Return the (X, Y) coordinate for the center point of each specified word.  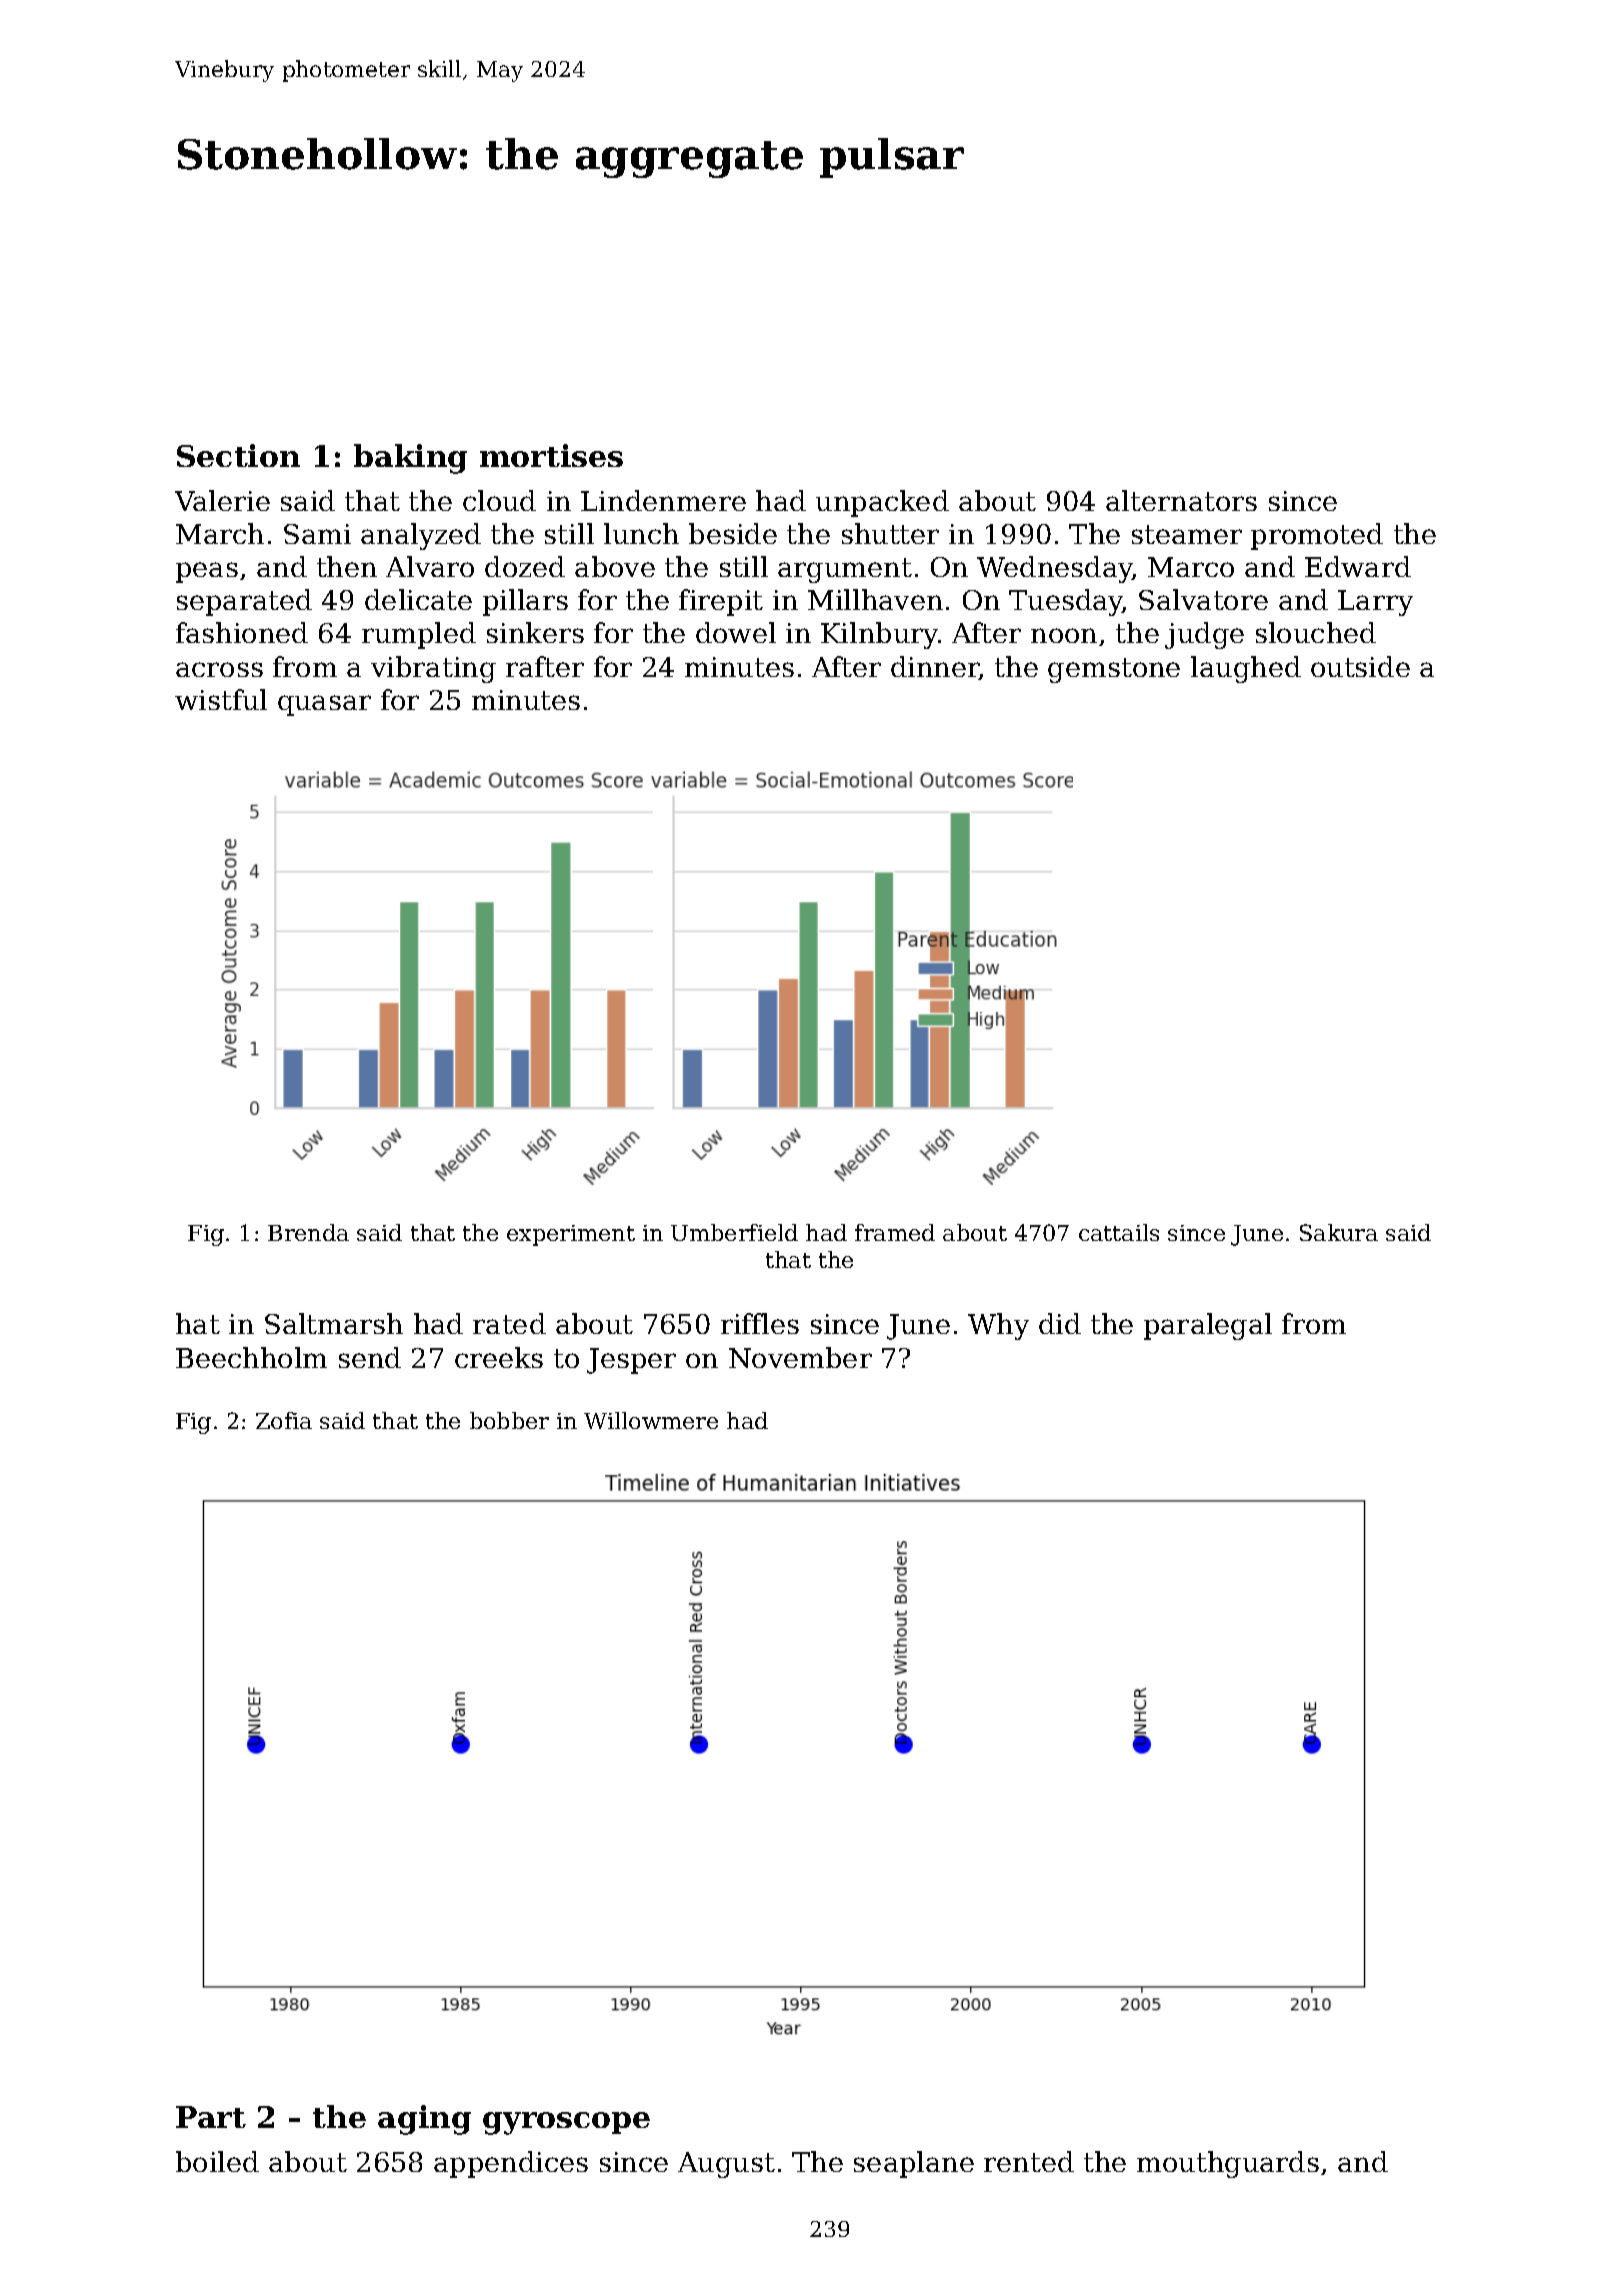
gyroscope (566, 2123)
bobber (509, 1420)
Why (998, 1326)
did (1060, 1323)
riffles (760, 1323)
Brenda (308, 1232)
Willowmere (651, 1420)
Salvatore (1203, 599)
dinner (935, 668)
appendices (511, 2164)
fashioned (242, 632)
